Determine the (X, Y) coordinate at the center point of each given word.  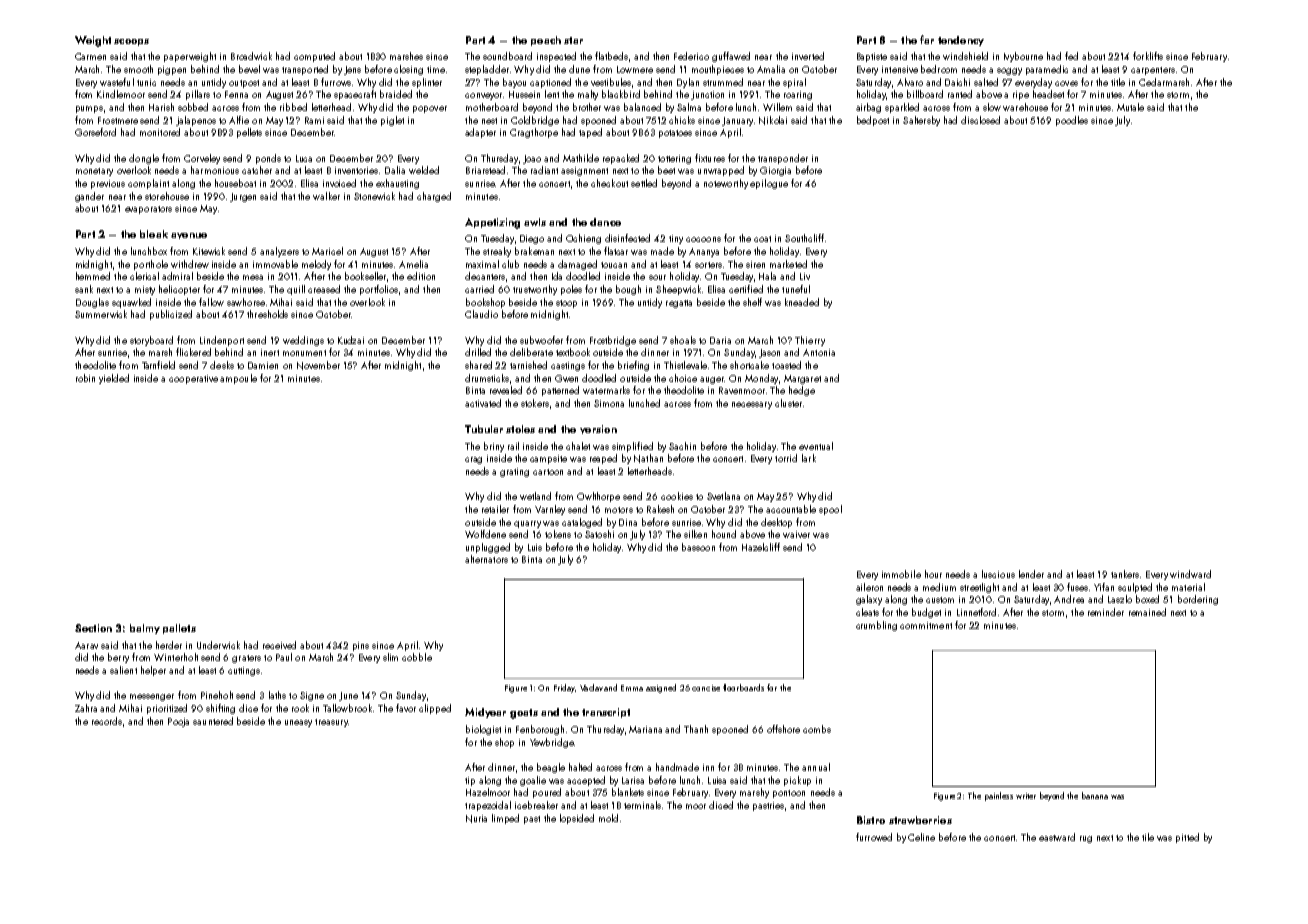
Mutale (1130, 107)
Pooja (178, 722)
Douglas (92, 303)
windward (1190, 574)
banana (1095, 795)
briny (494, 447)
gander (89, 197)
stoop (566, 304)
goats (524, 714)
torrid (786, 458)
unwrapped (721, 171)
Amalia (771, 69)
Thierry (810, 341)
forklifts (1148, 56)
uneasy (298, 723)
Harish (161, 107)
